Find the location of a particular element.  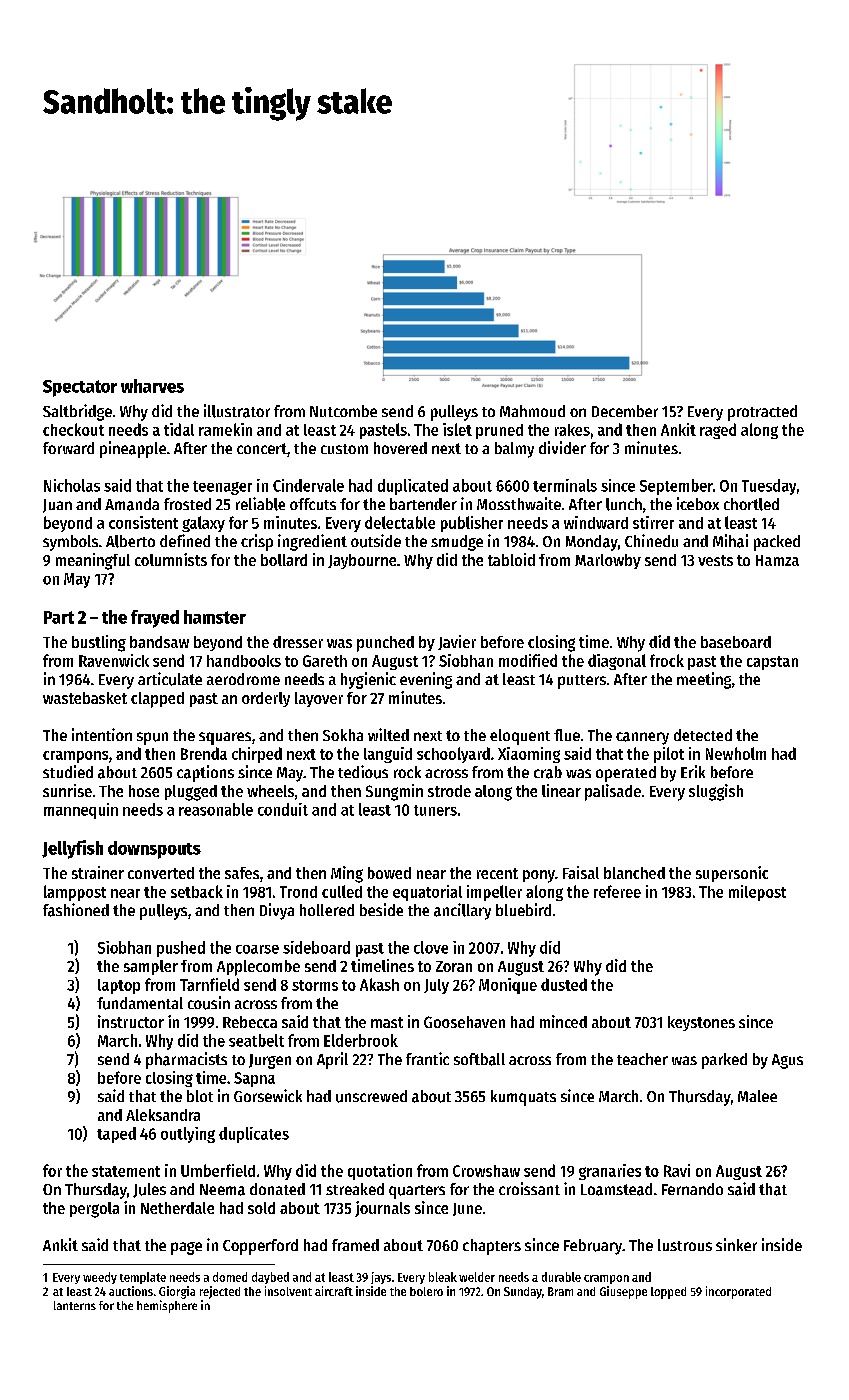

protracted is located at coordinates (762, 413).
